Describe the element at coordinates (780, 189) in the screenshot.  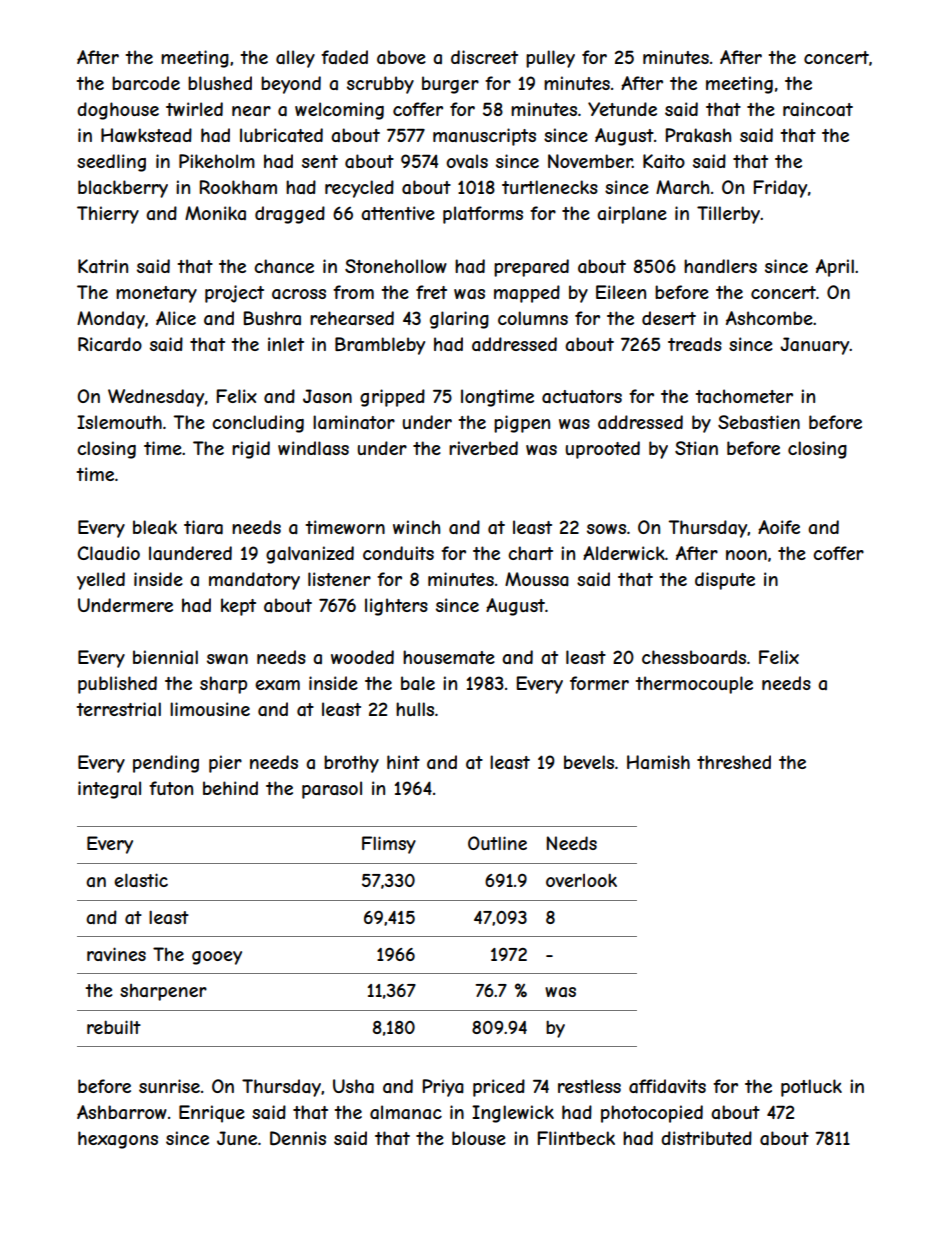
I see `Friday` at that location.
